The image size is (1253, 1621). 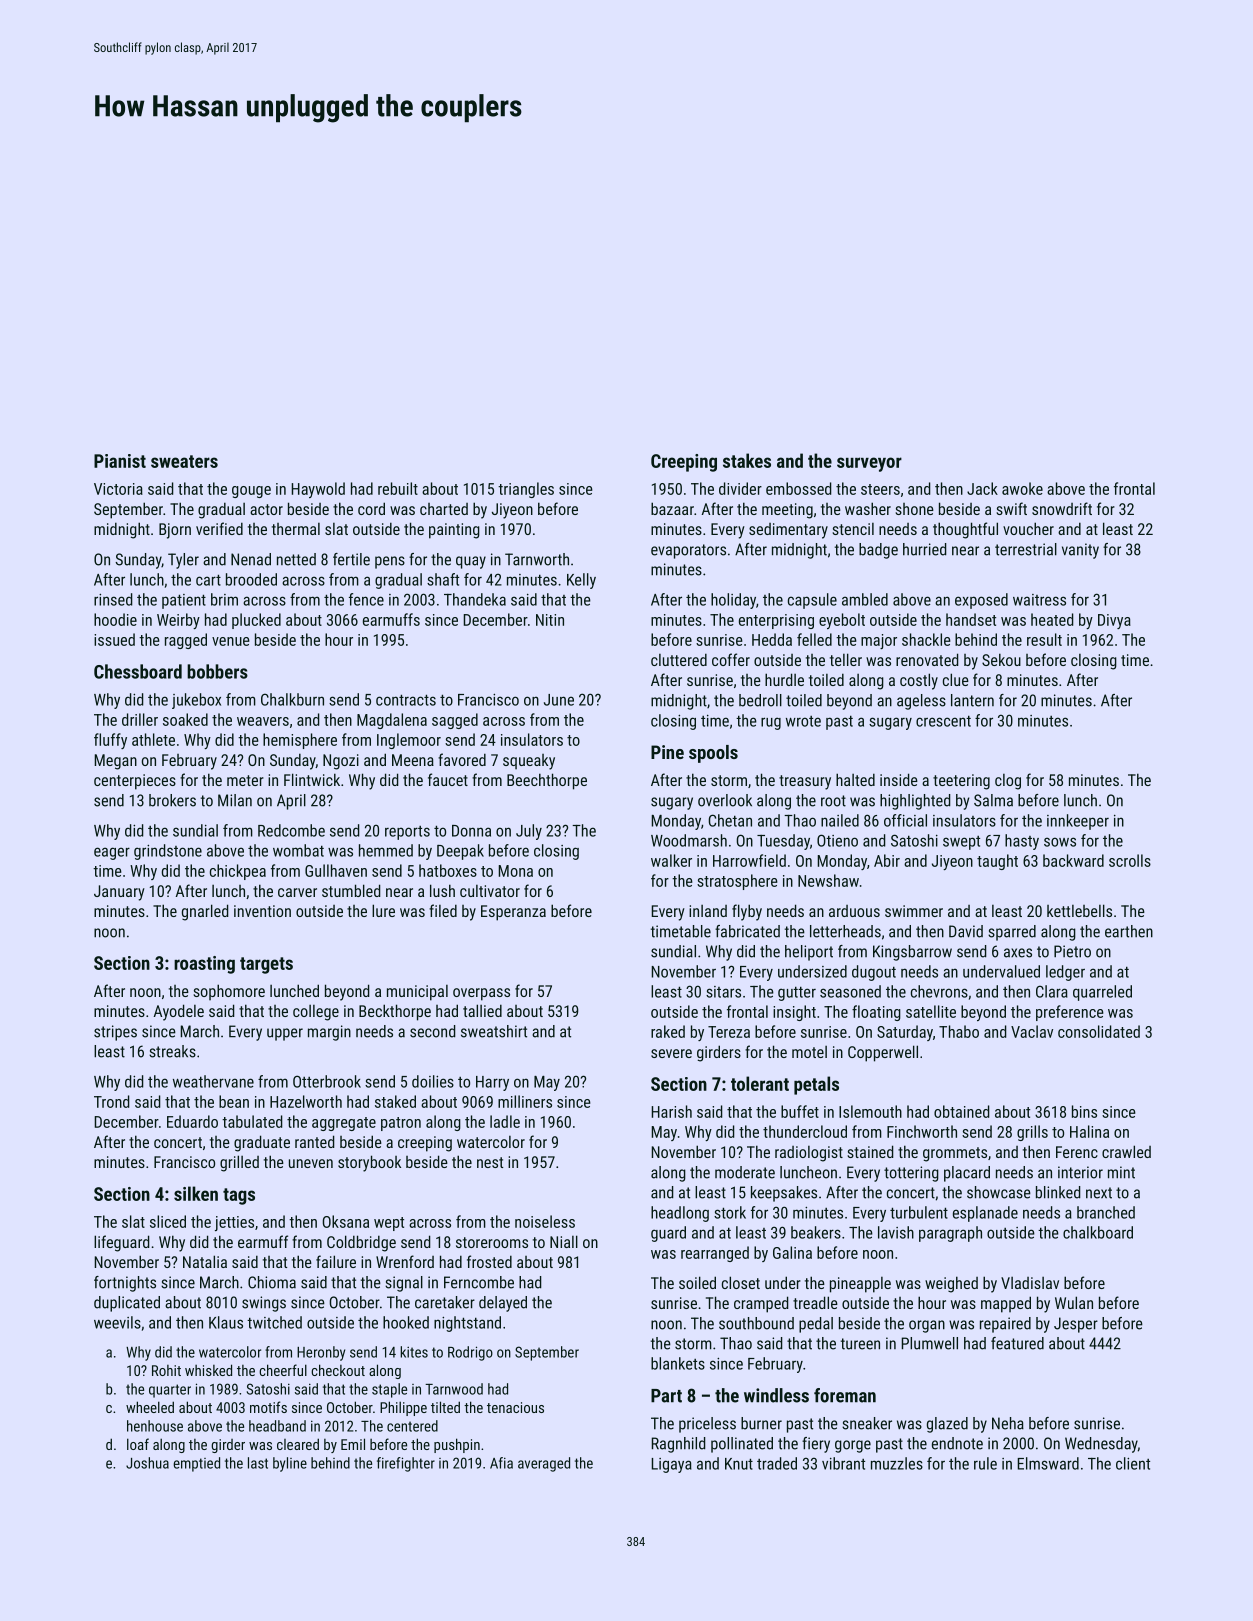 What do you see at coordinates (777, 1463) in the screenshot?
I see `traded` at bounding box center [777, 1463].
